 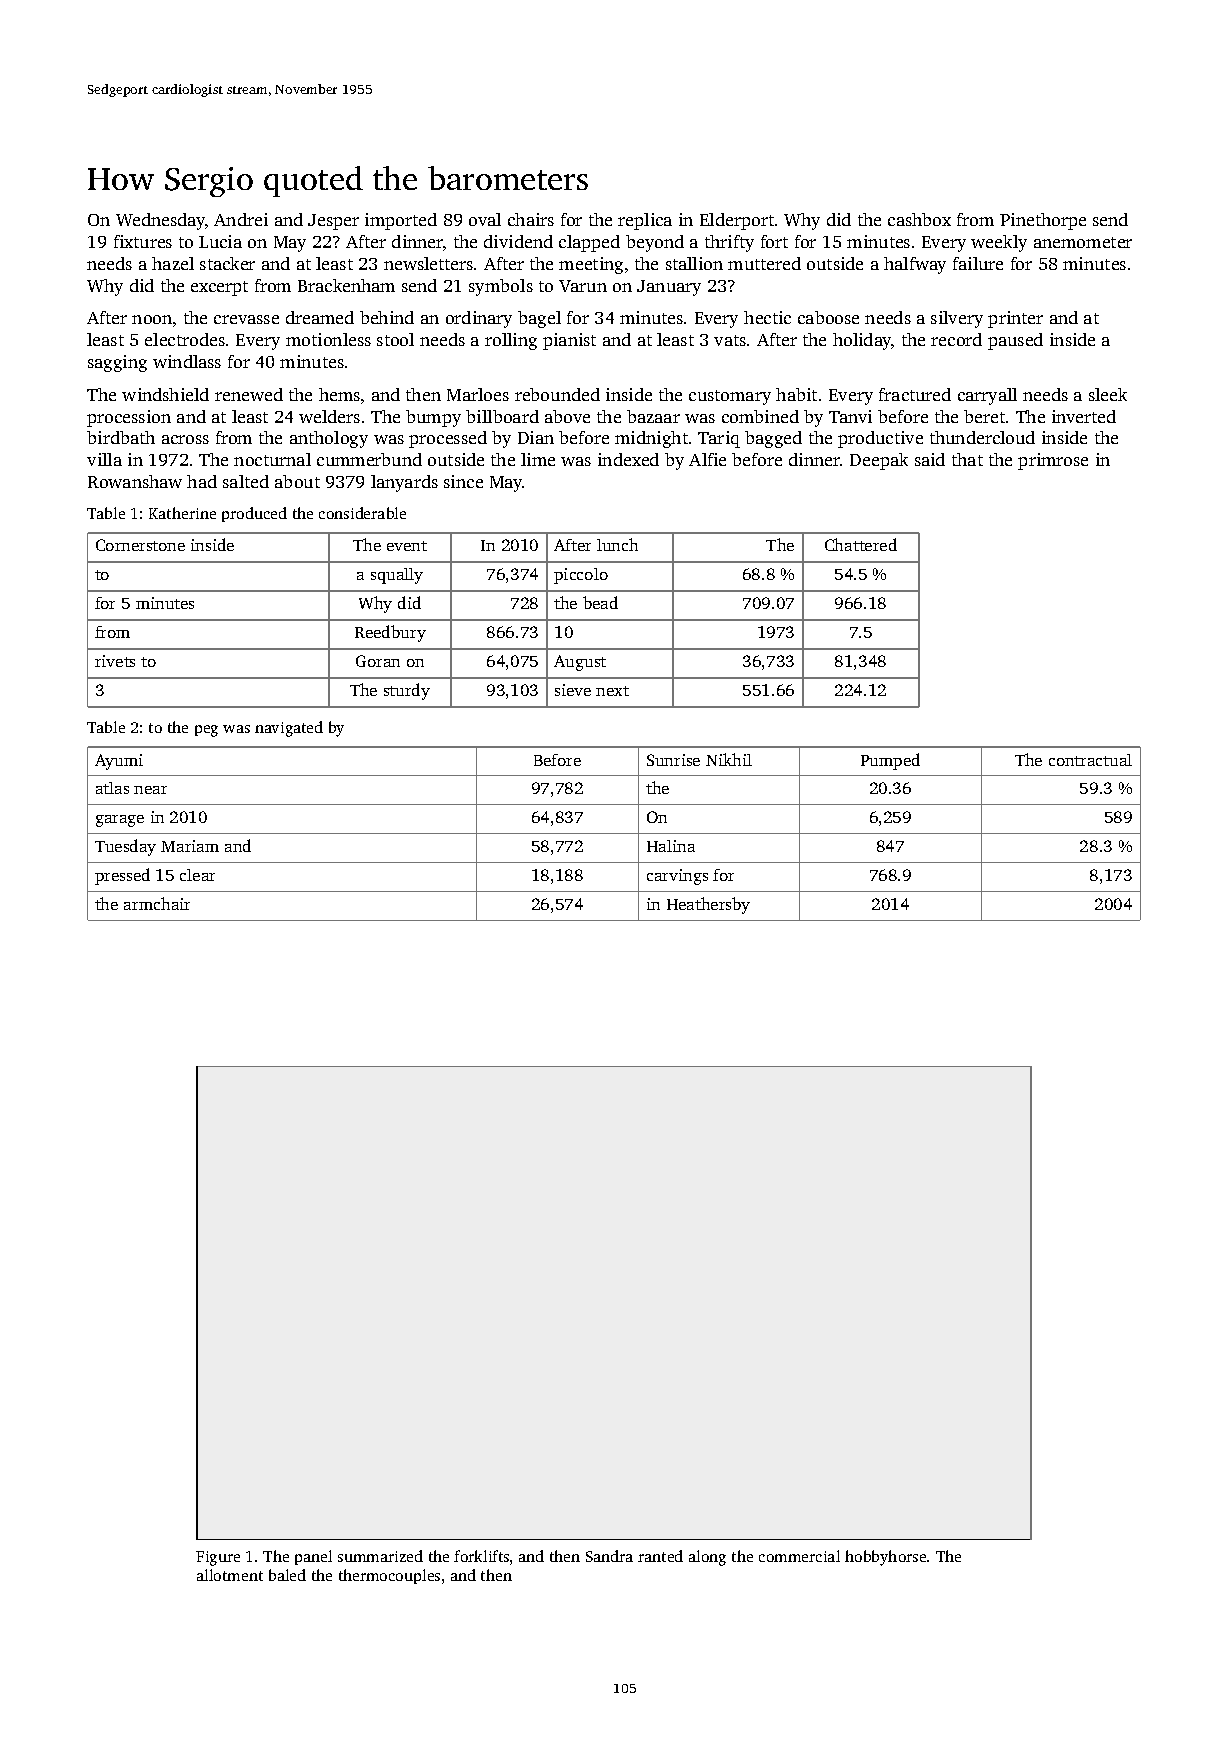 I want to click on silvery, so click(x=957, y=319).
